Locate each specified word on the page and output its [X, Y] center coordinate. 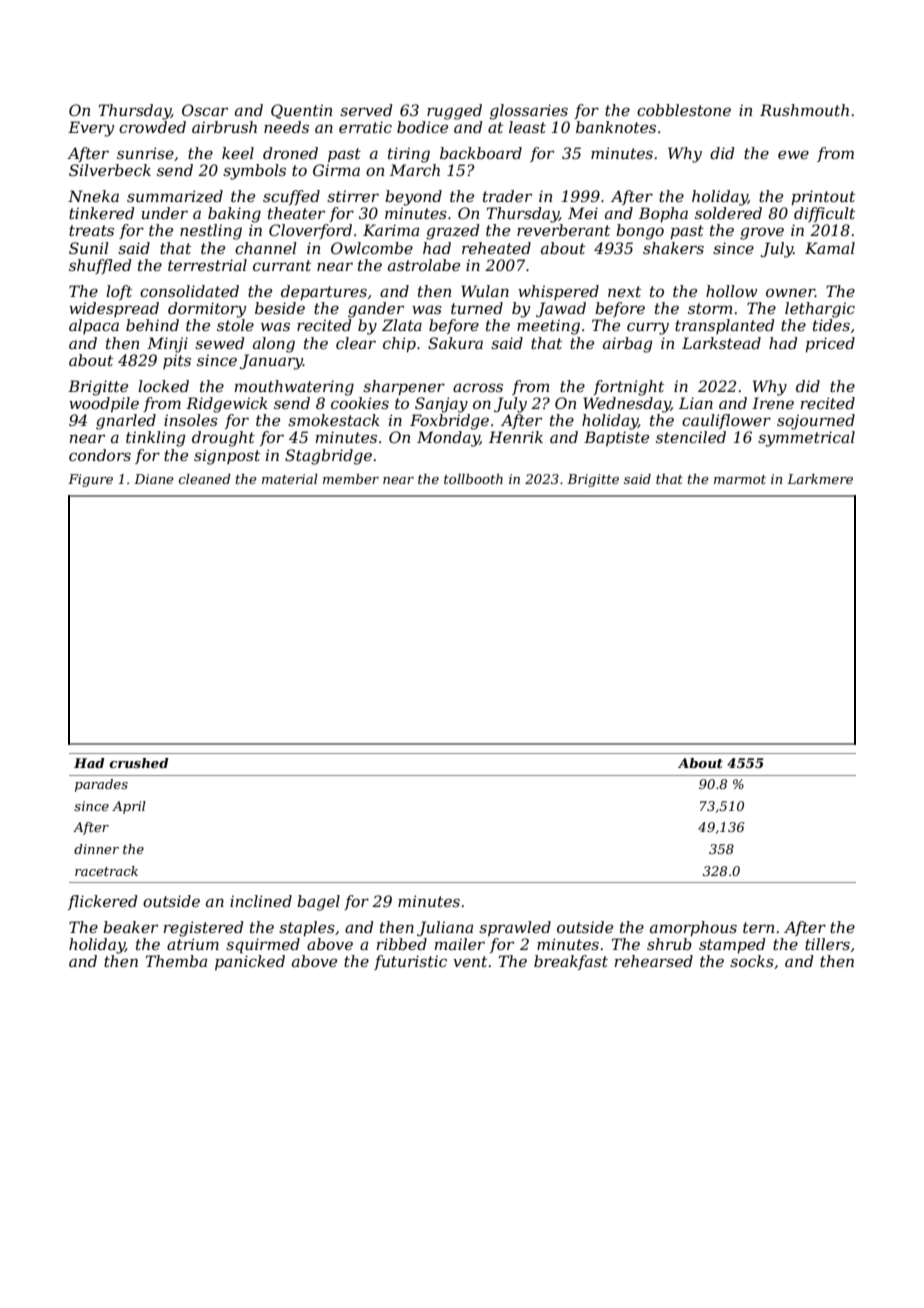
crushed [139, 763]
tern [758, 927]
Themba [176, 961]
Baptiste [616, 438]
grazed [453, 232]
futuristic [410, 962]
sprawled [515, 928]
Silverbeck [110, 170]
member [351, 479]
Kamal [830, 248]
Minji [167, 345]
